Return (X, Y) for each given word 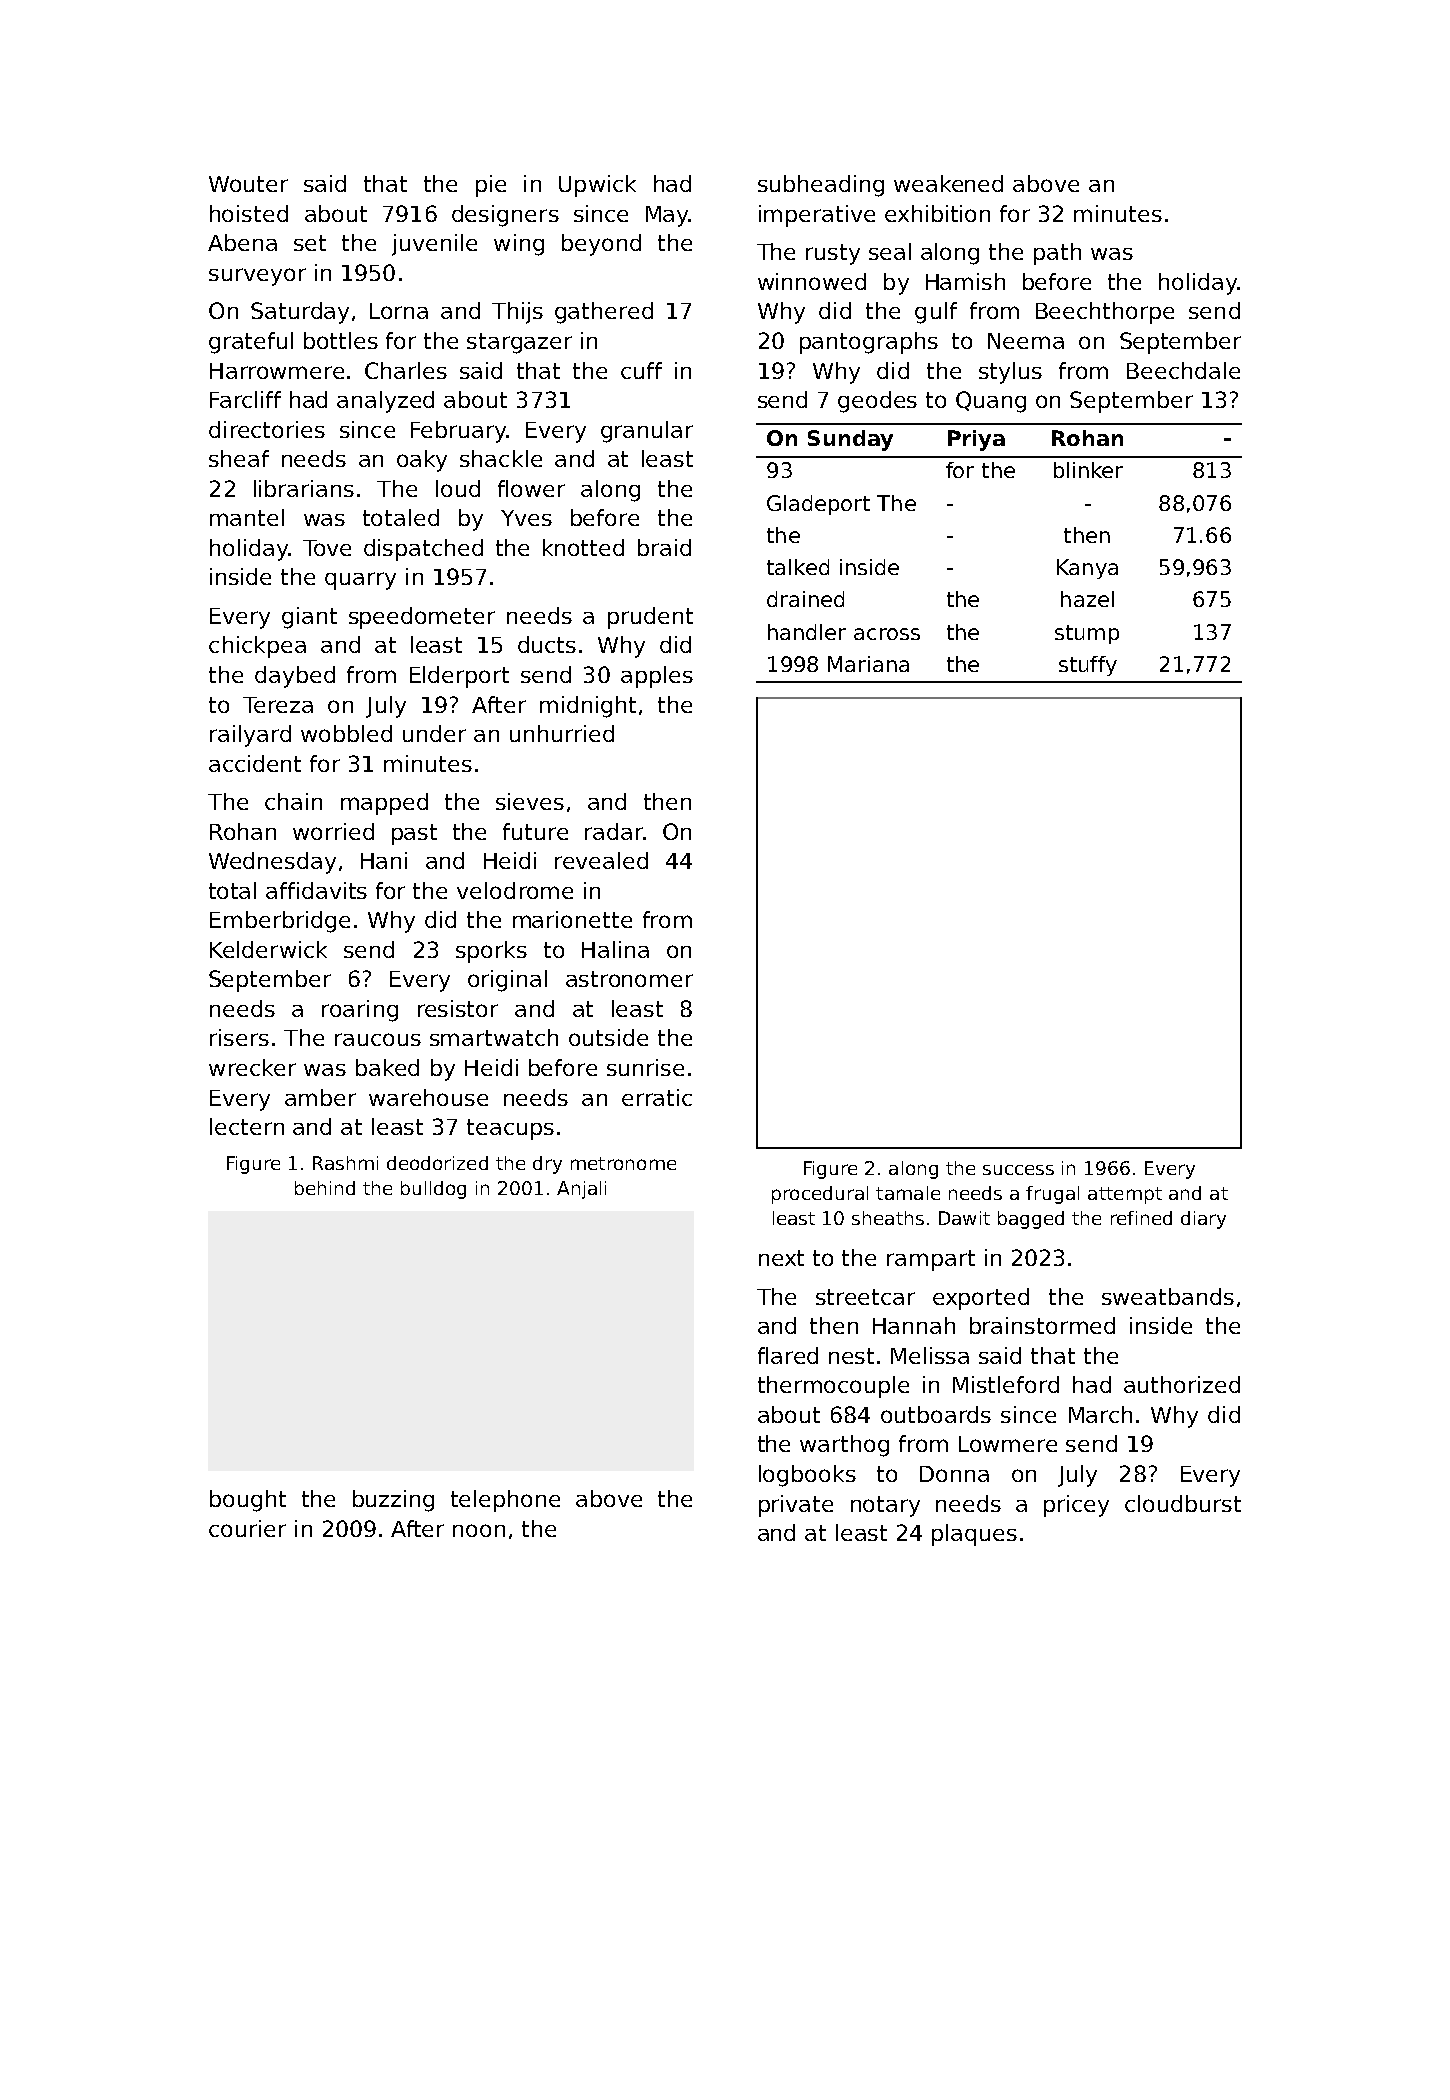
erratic (657, 1097)
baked (387, 1067)
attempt (1125, 1195)
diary (1203, 1220)
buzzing (393, 1501)
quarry (360, 581)
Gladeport (818, 505)
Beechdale (1183, 370)
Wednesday (272, 863)
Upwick (597, 186)
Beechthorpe (1105, 313)
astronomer (629, 979)
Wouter (248, 184)
